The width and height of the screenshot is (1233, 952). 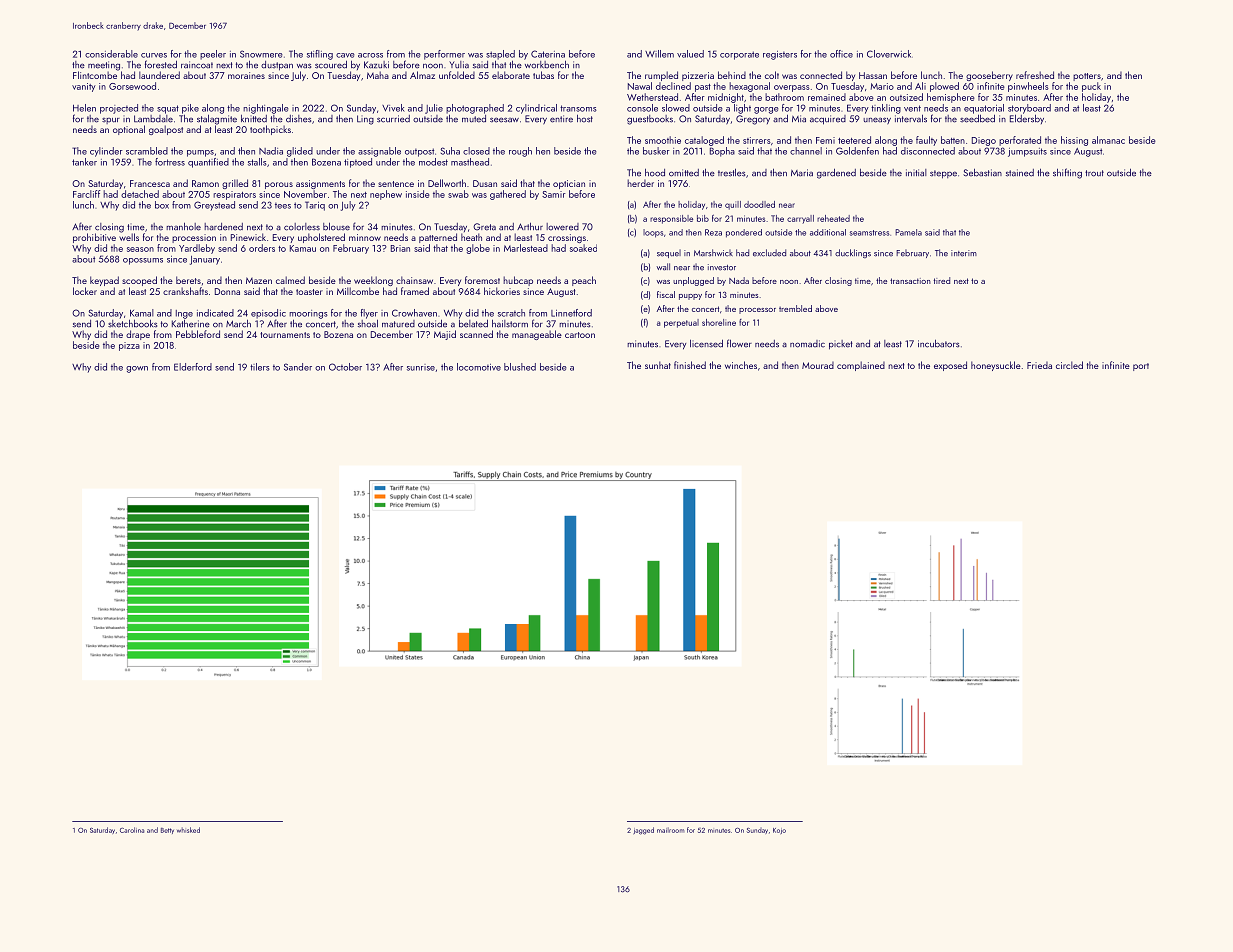 I want to click on Betty, so click(x=167, y=831).
